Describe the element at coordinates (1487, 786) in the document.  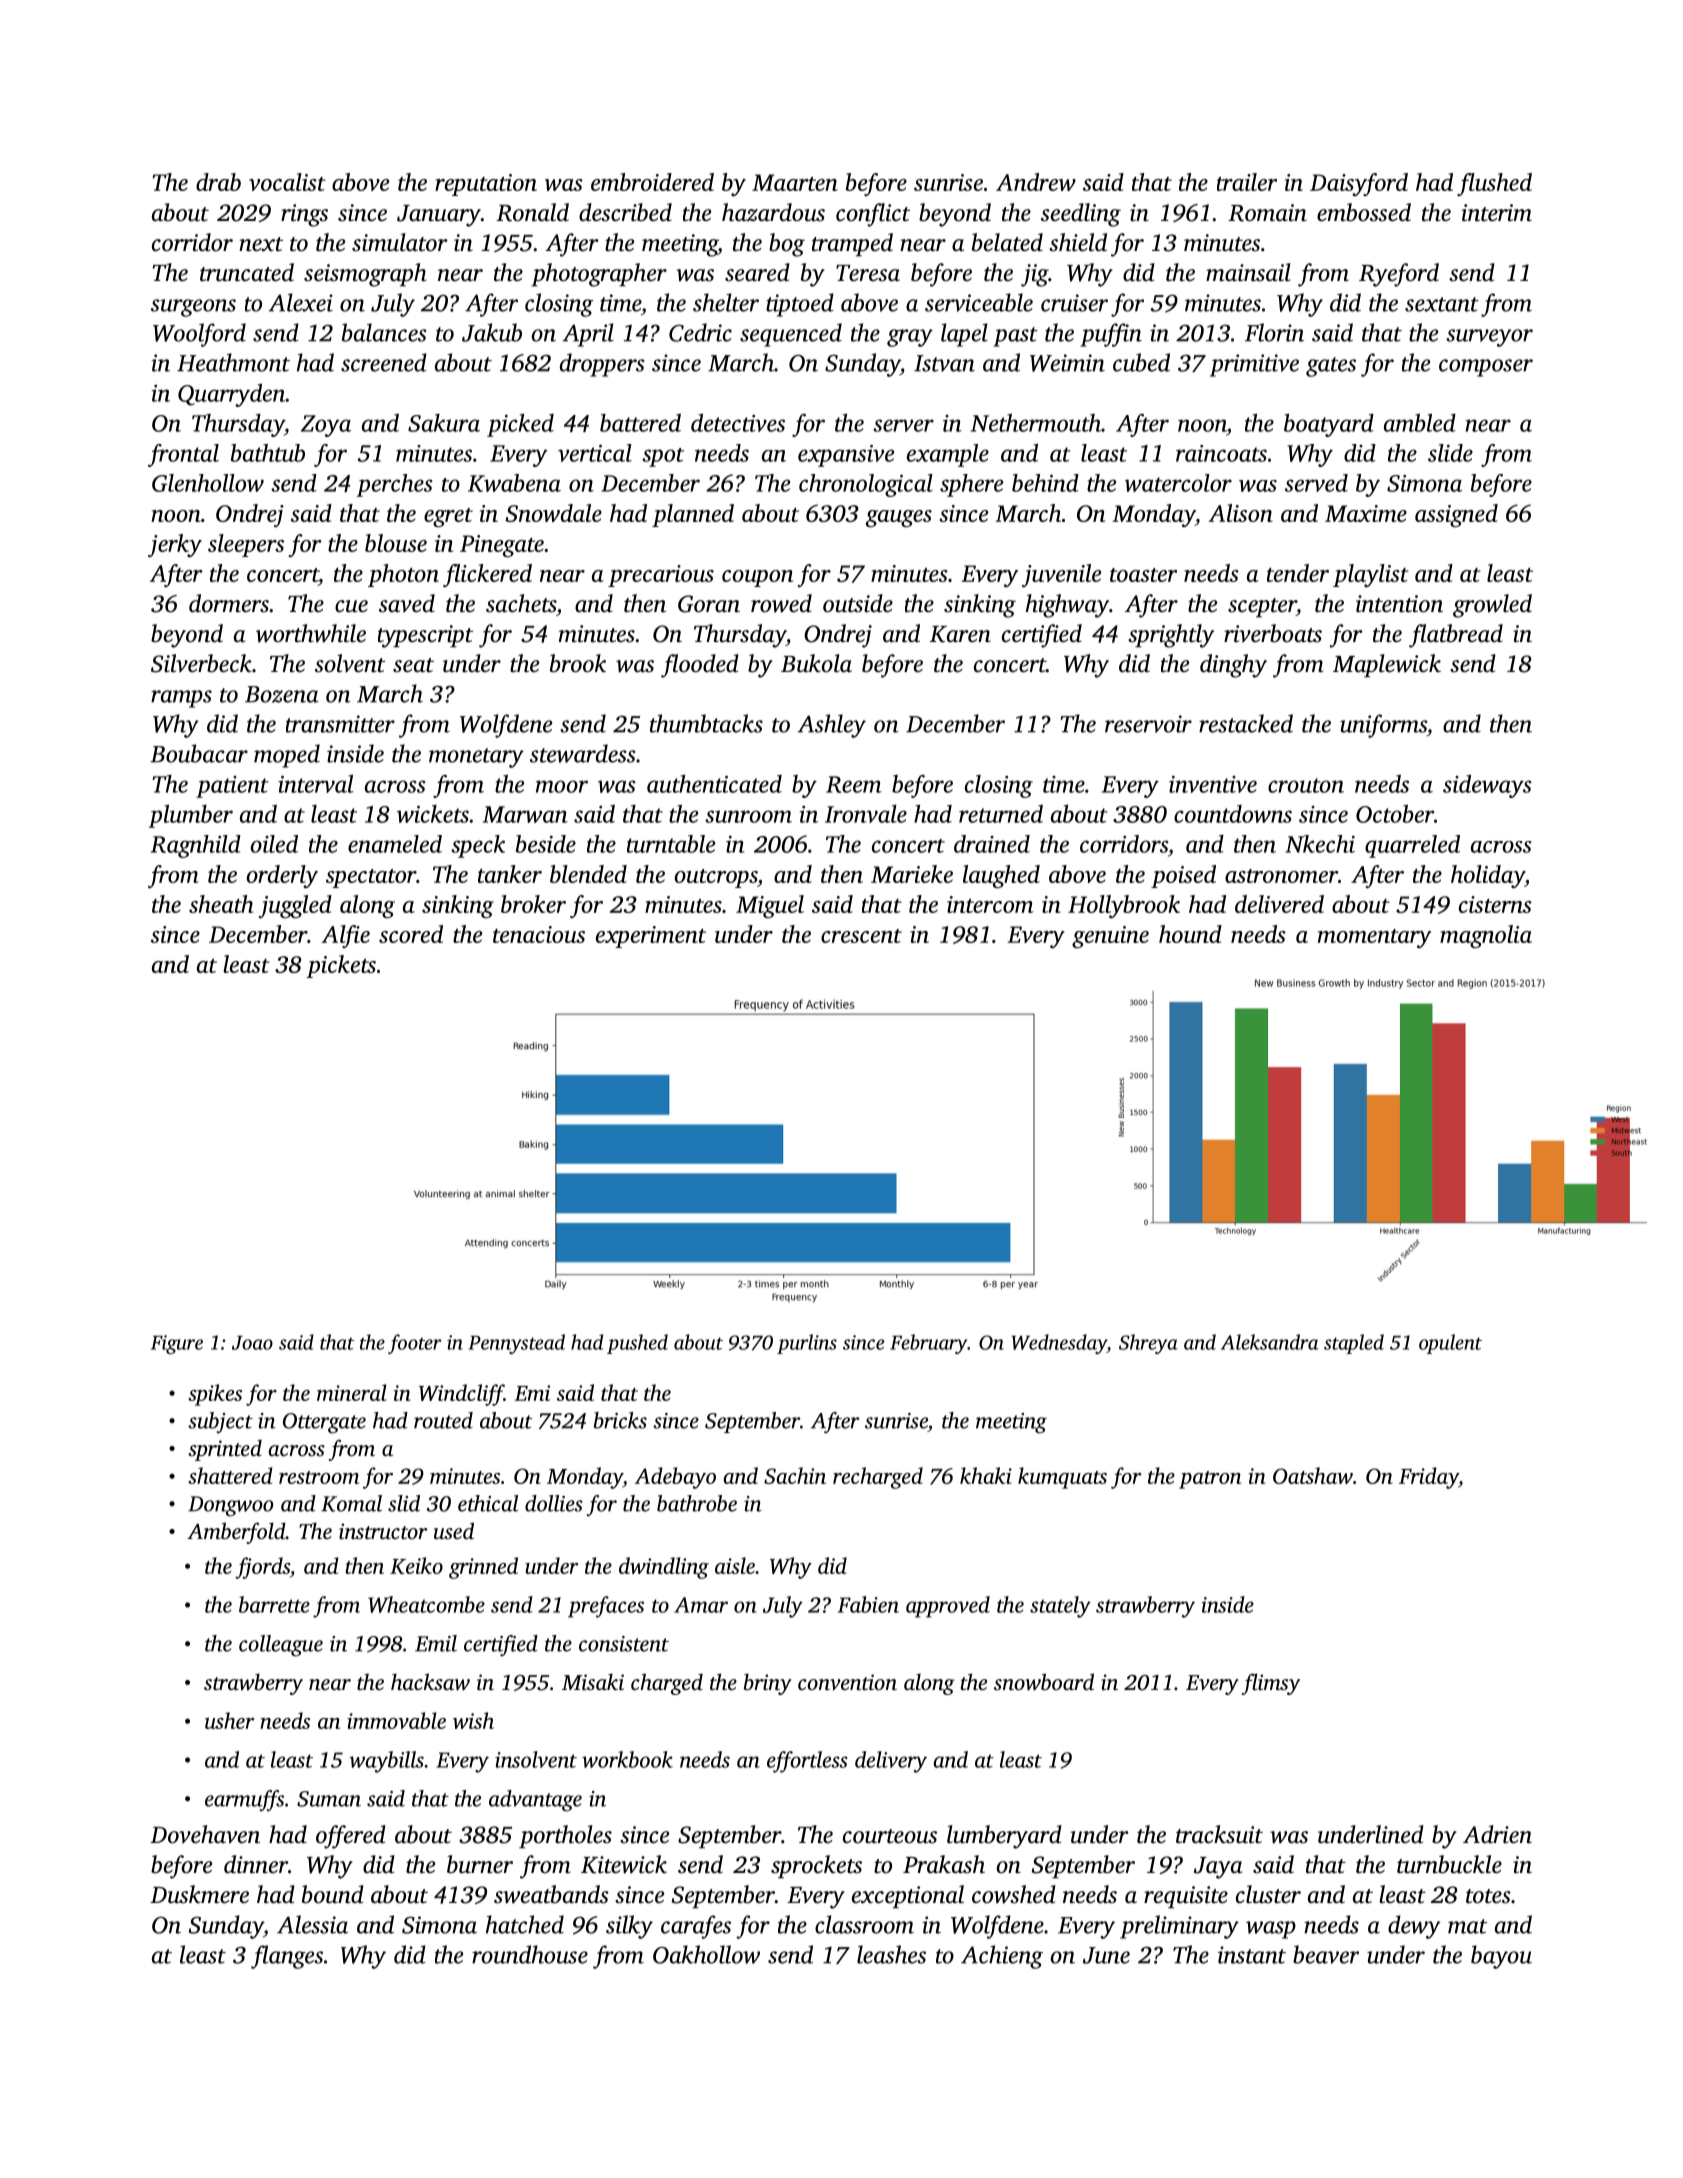
I see `sideways` at that location.
